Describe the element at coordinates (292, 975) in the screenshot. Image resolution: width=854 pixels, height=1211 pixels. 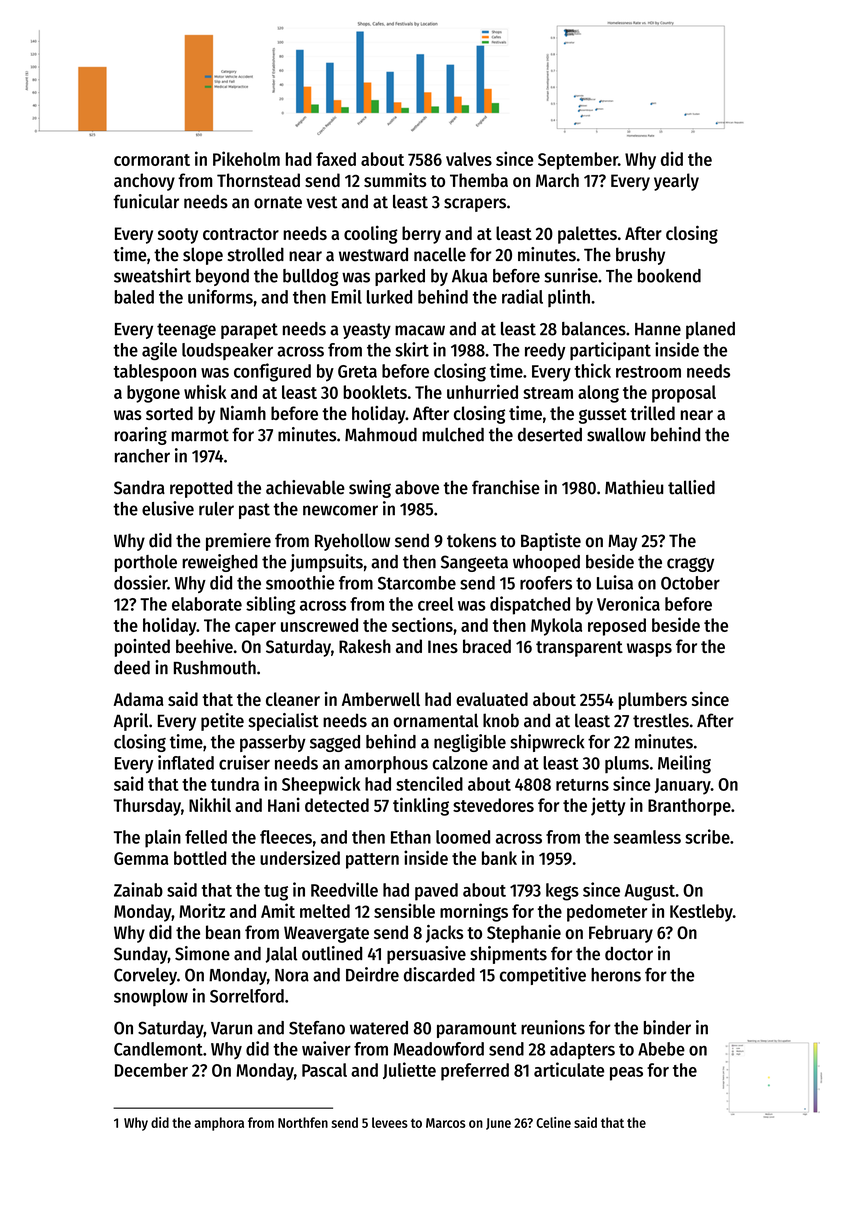
I see `Nora` at that location.
